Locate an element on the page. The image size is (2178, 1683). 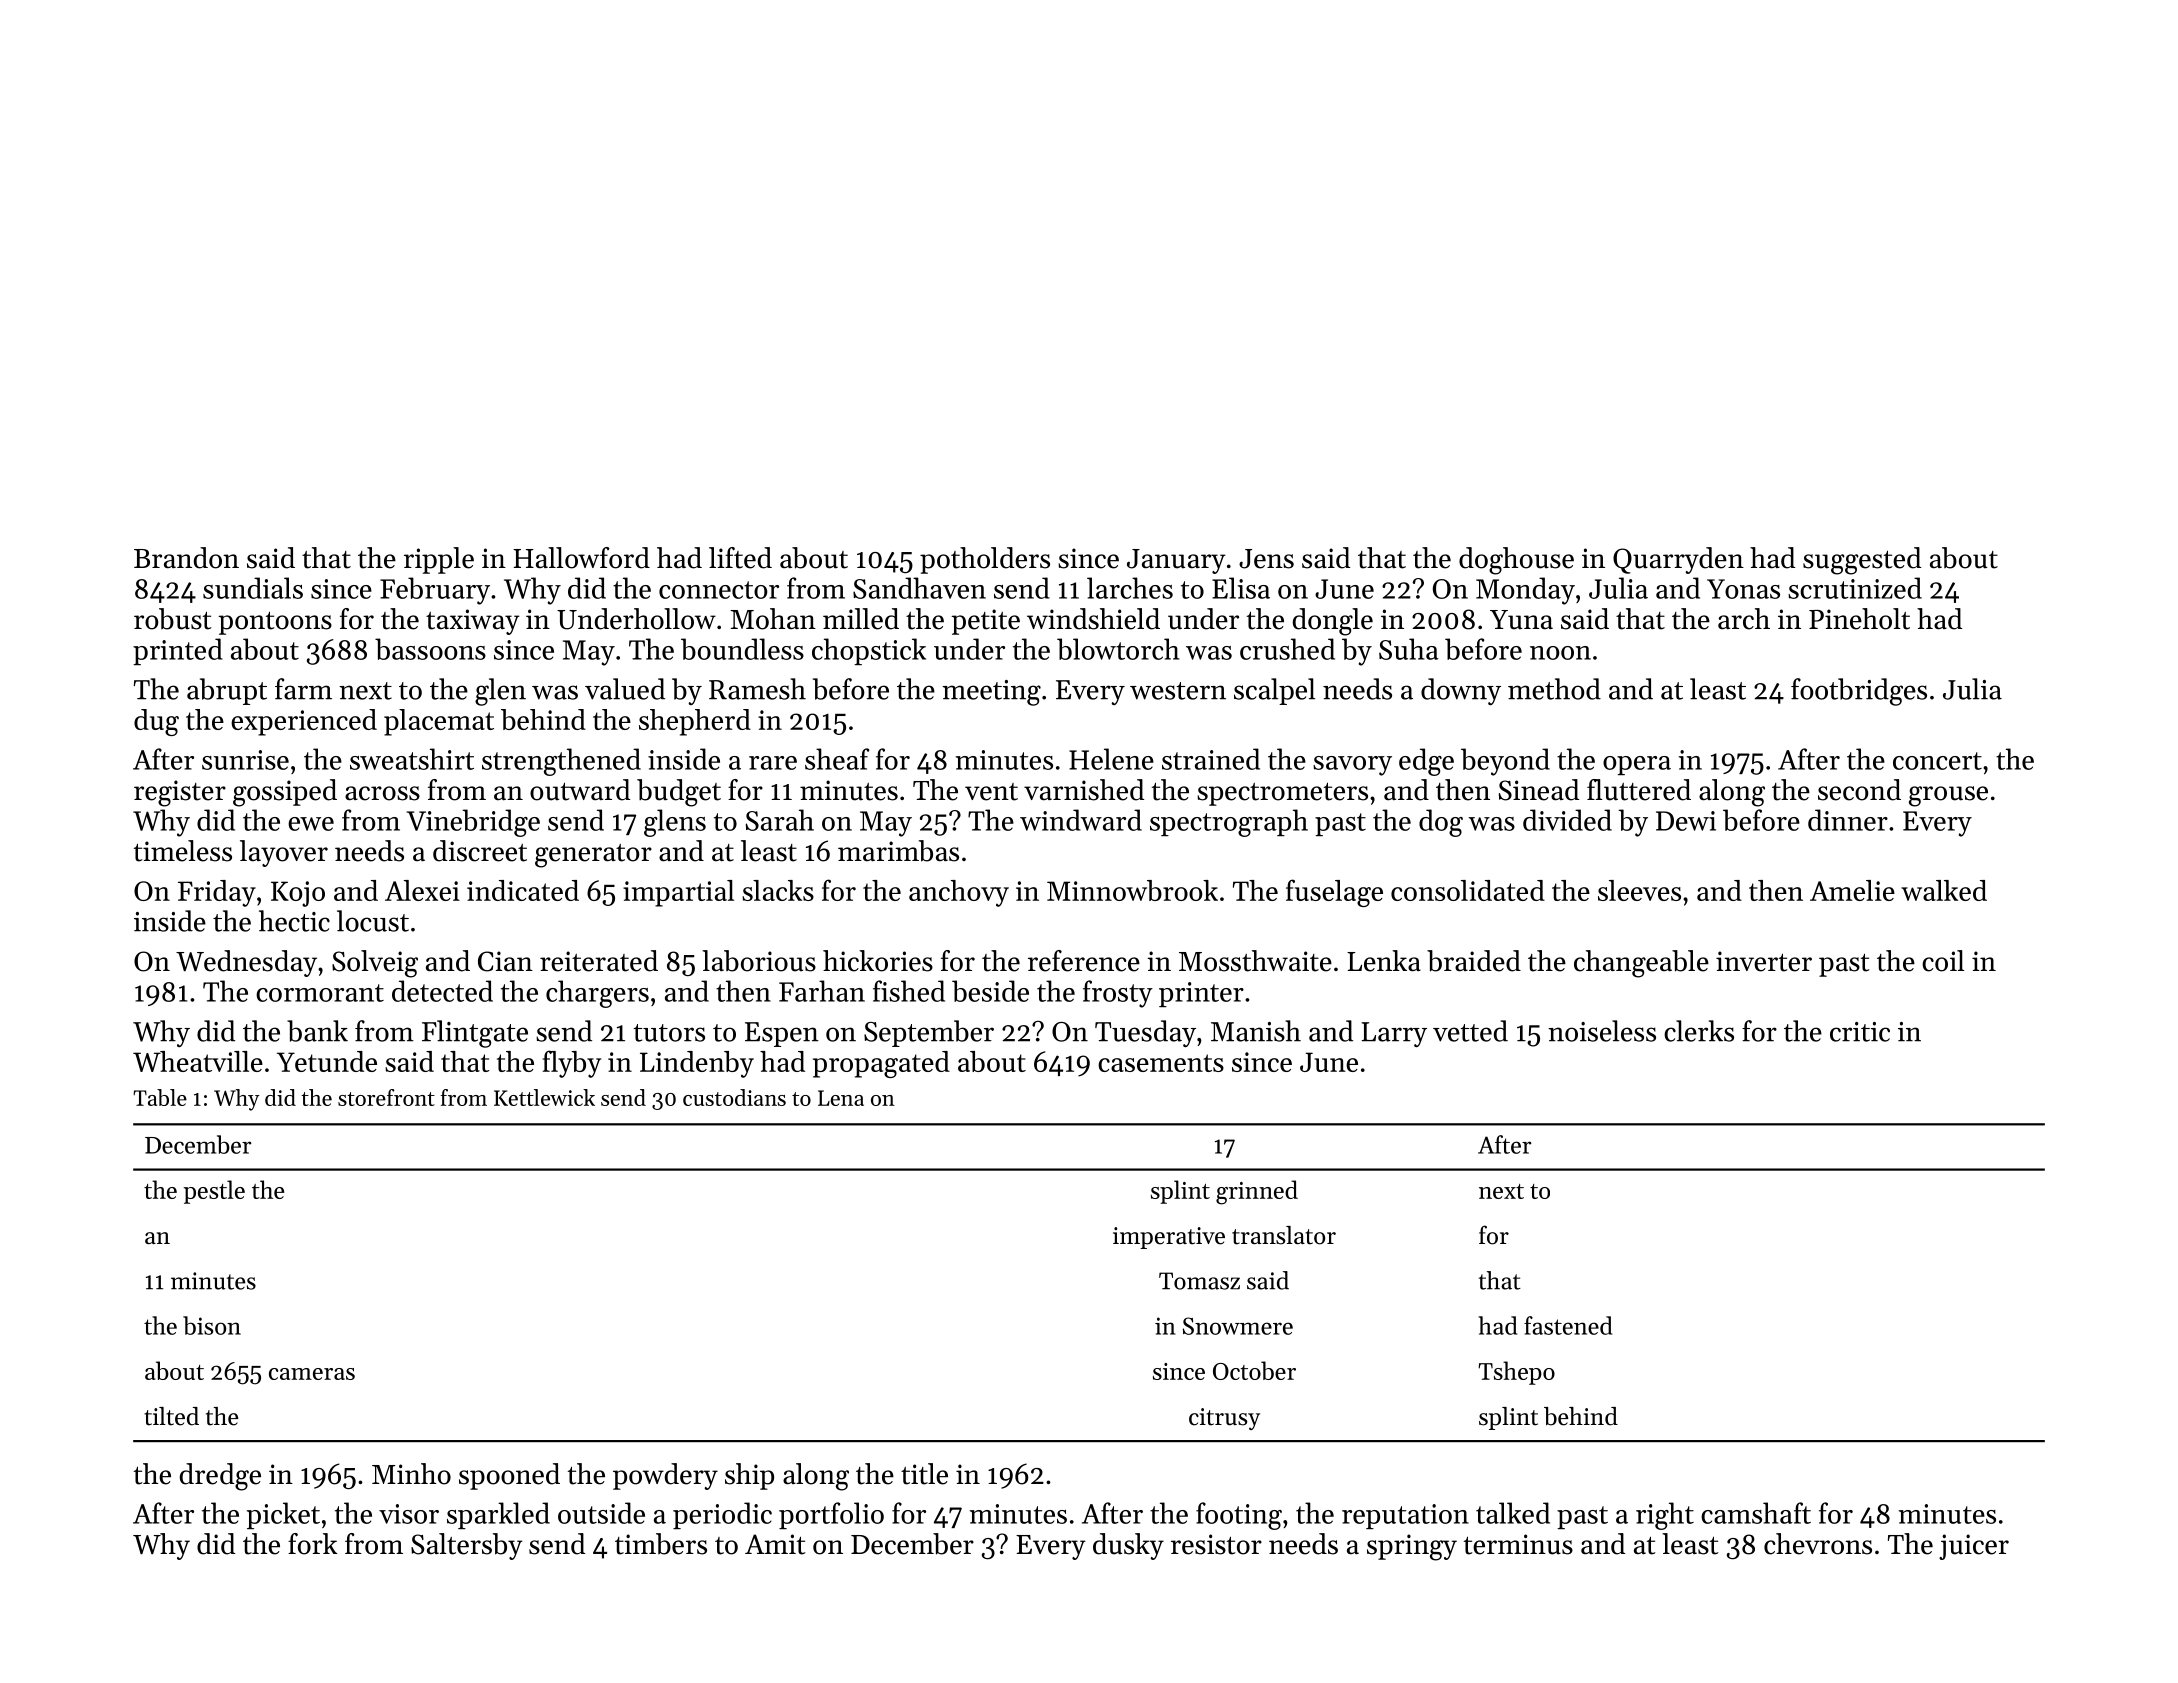
tilted is located at coordinates (171, 1416).
